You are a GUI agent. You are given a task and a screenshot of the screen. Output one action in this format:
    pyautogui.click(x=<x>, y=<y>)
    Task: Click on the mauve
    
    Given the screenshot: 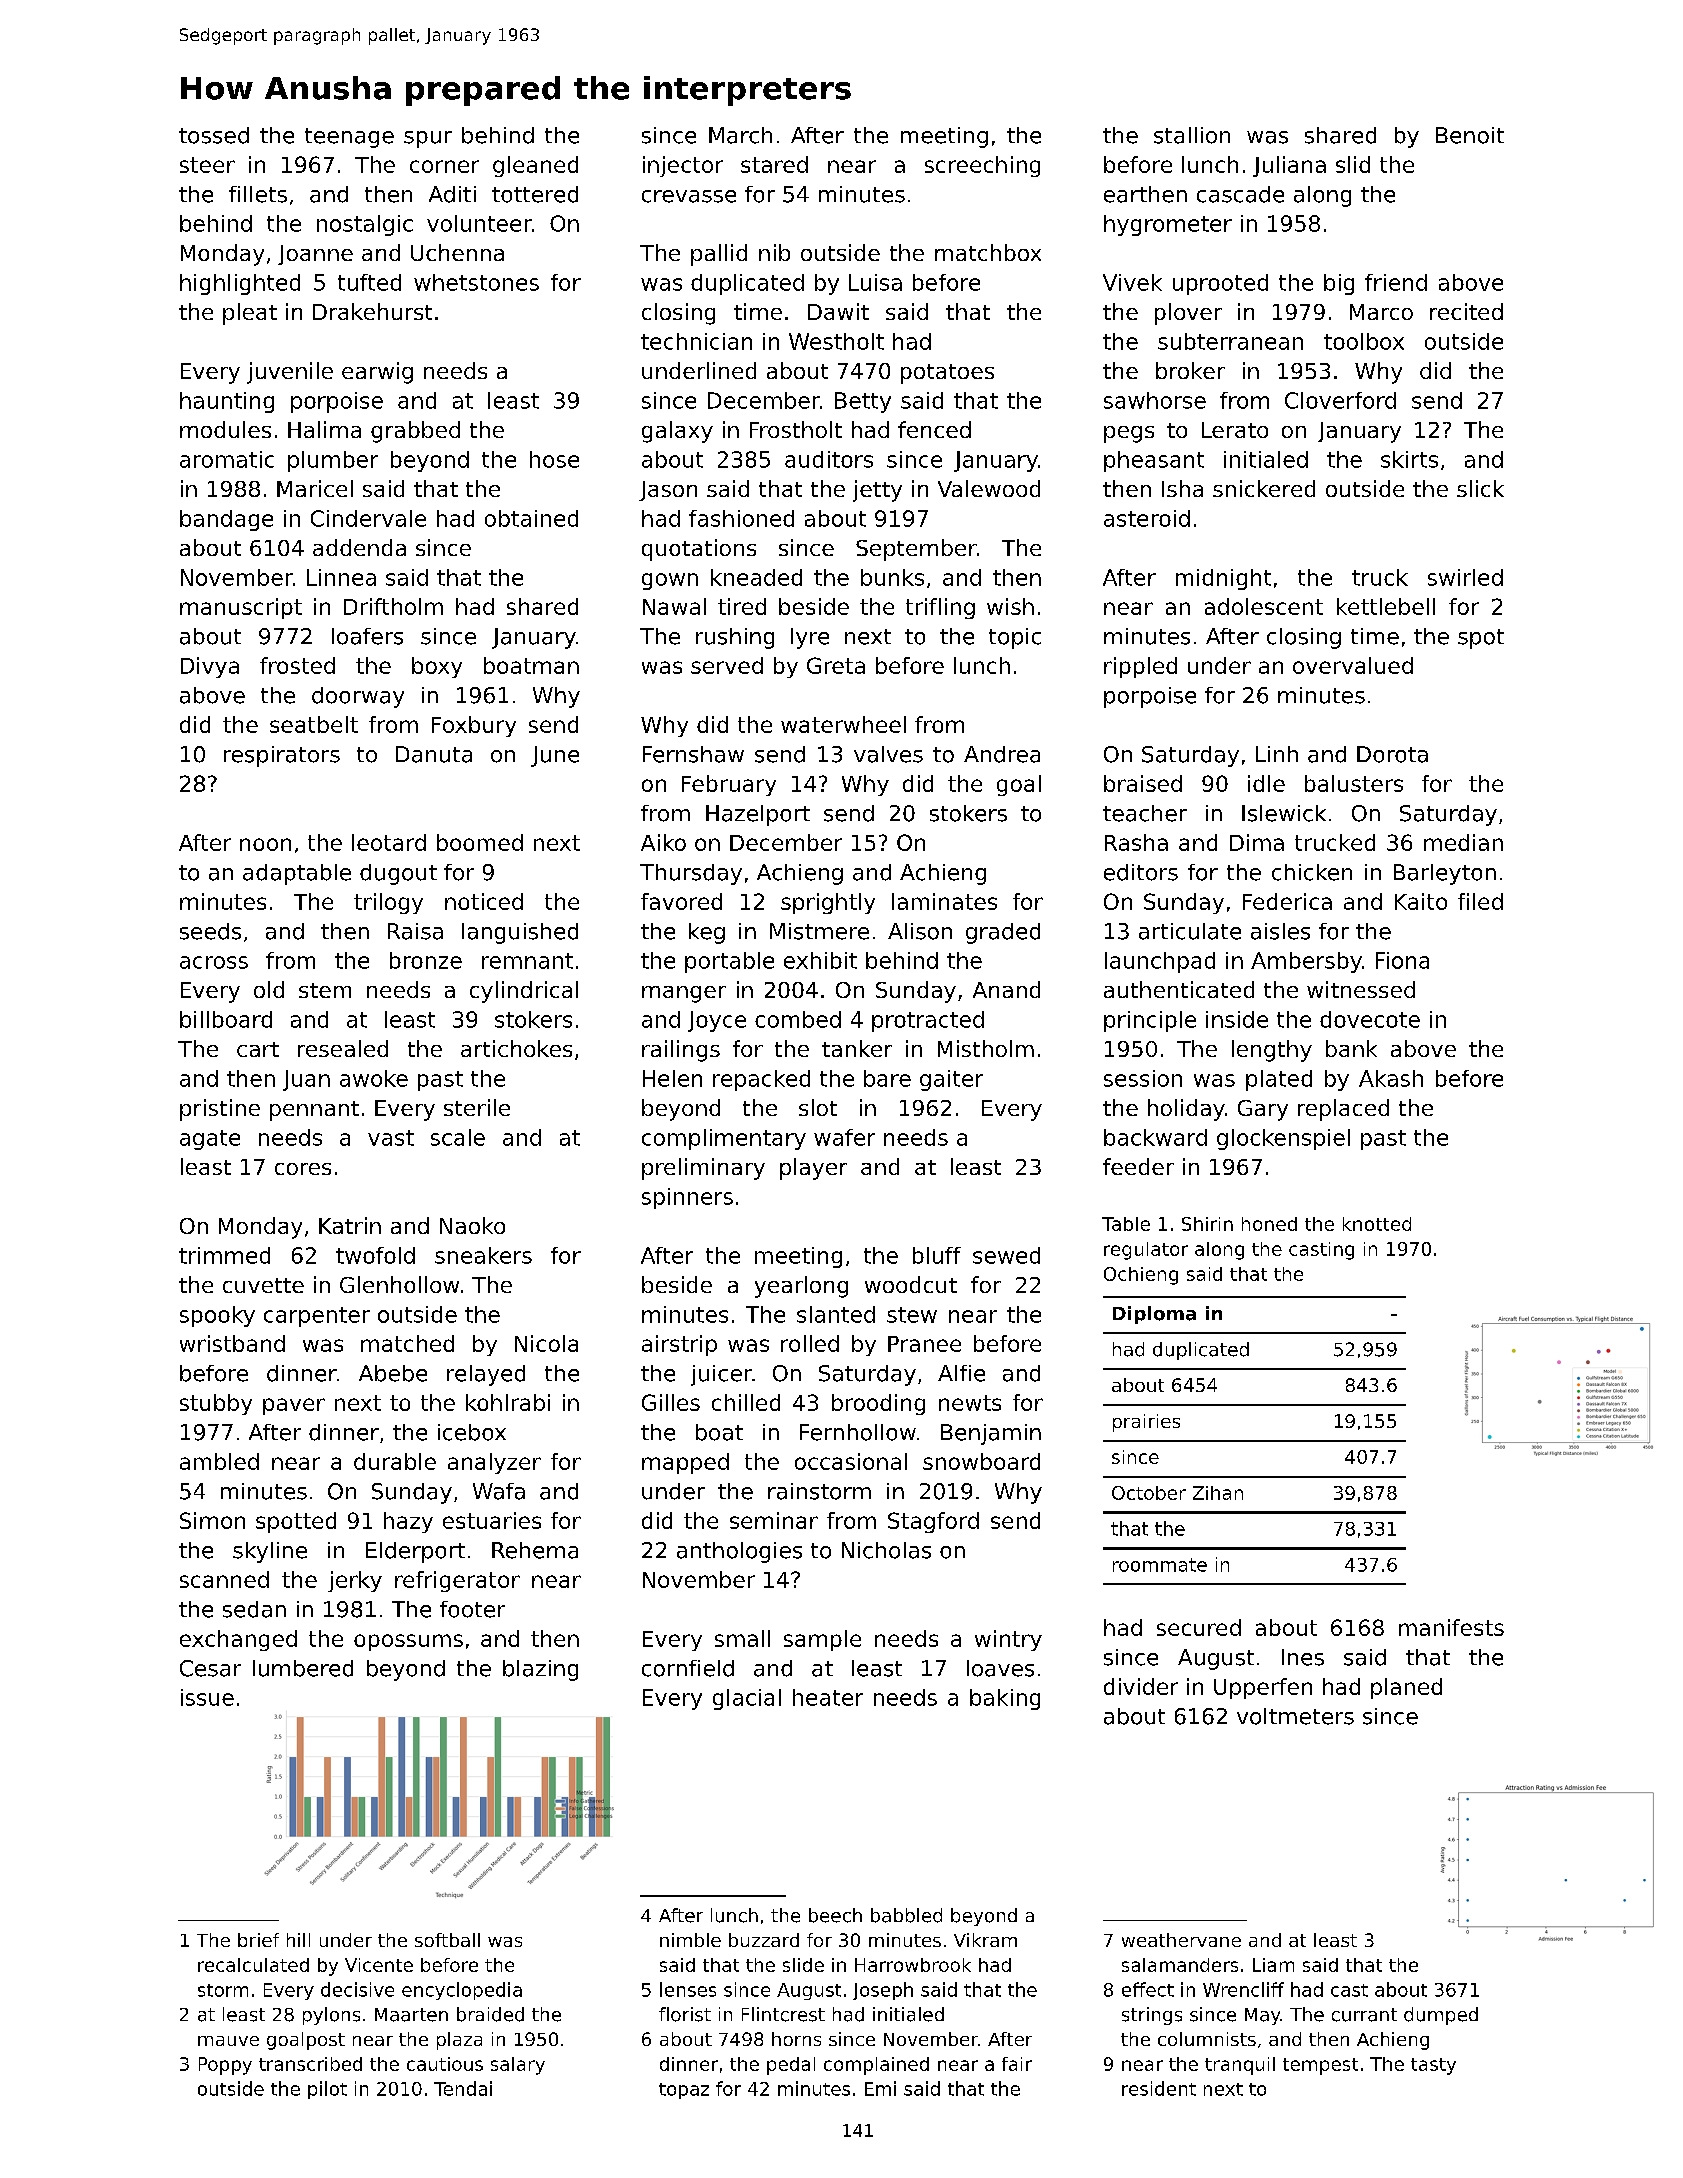 What is the action you would take?
    pyautogui.click(x=228, y=2041)
